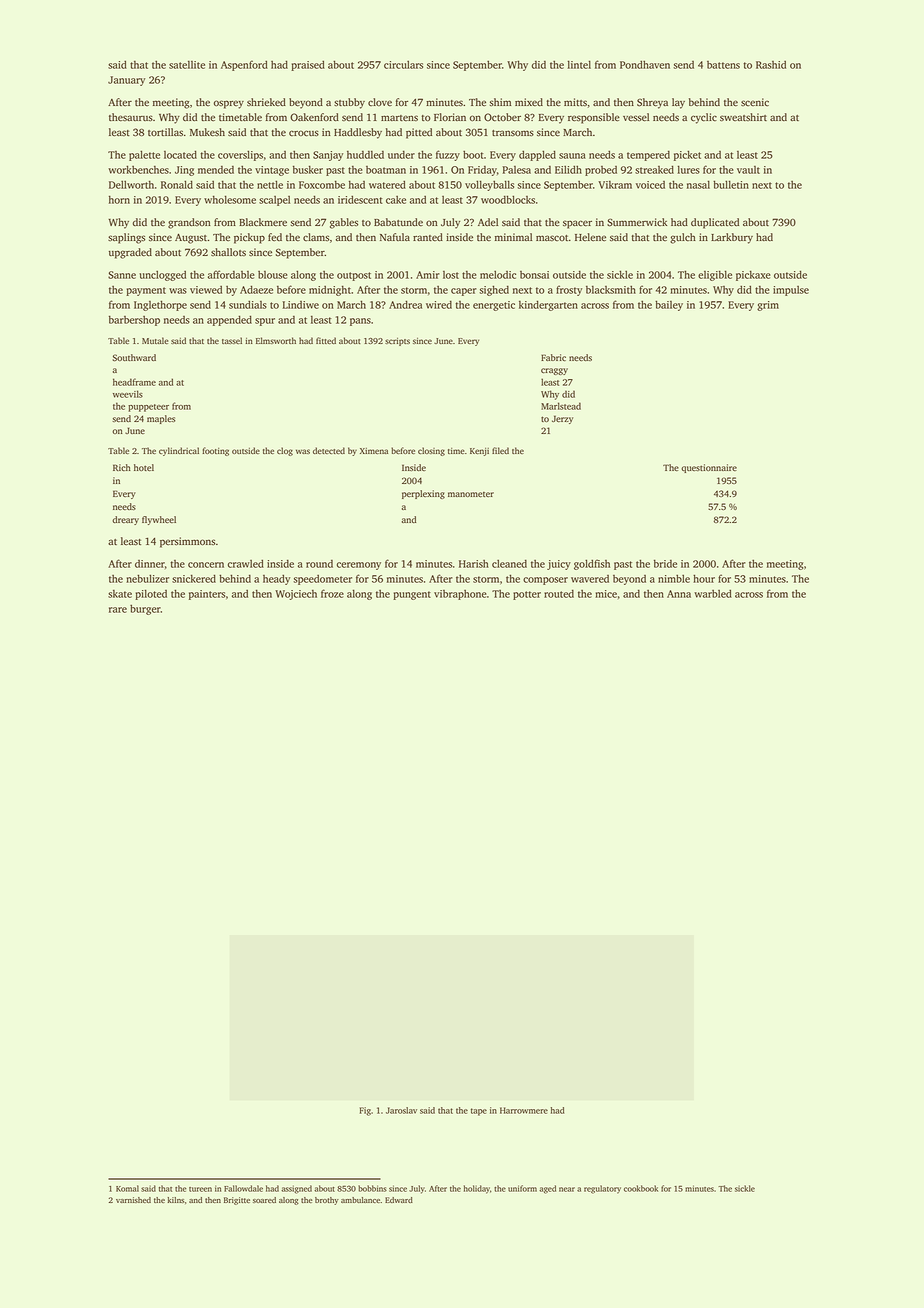  I want to click on Mutale, so click(155, 340).
